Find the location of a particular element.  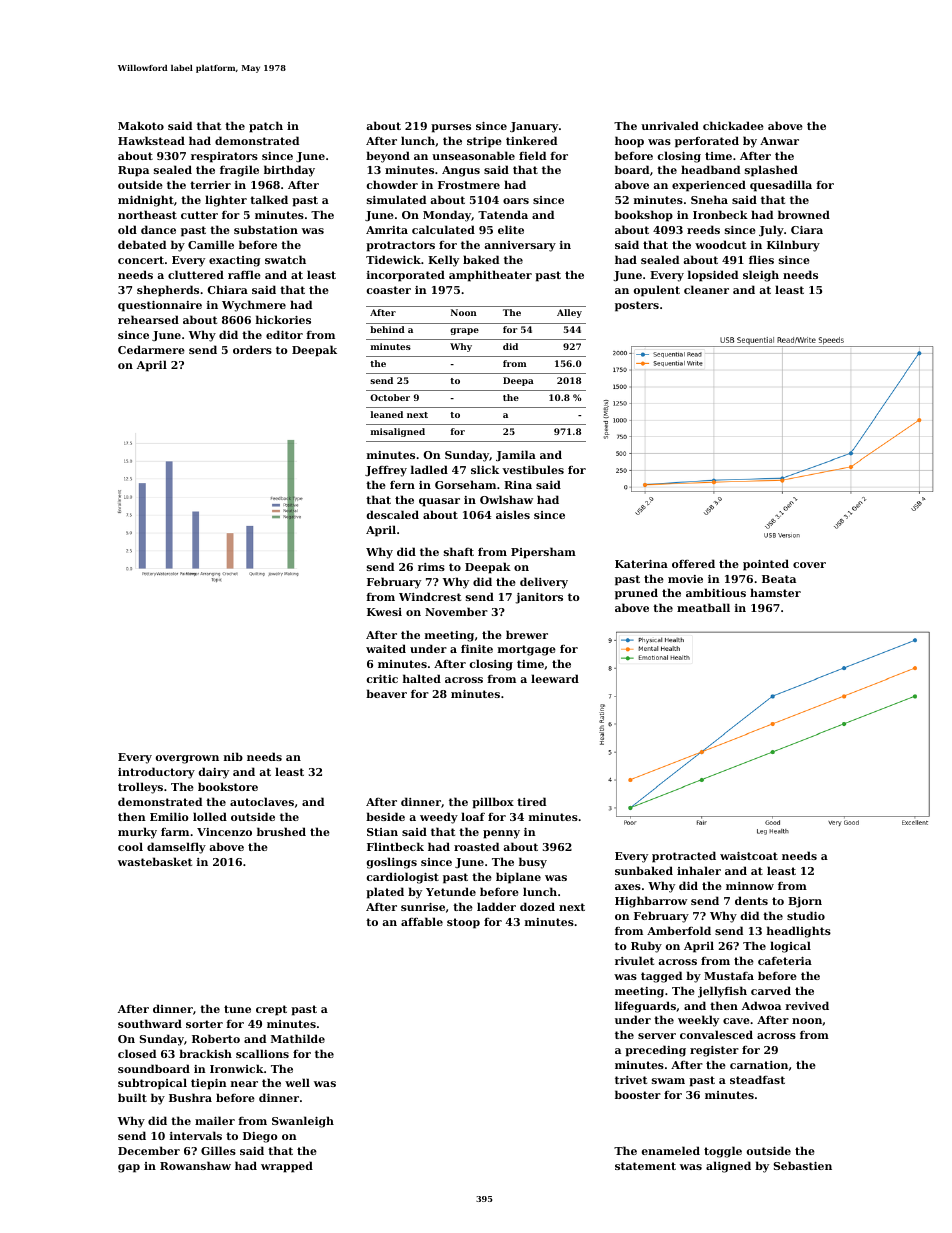

respirators is located at coordinates (224, 157).
